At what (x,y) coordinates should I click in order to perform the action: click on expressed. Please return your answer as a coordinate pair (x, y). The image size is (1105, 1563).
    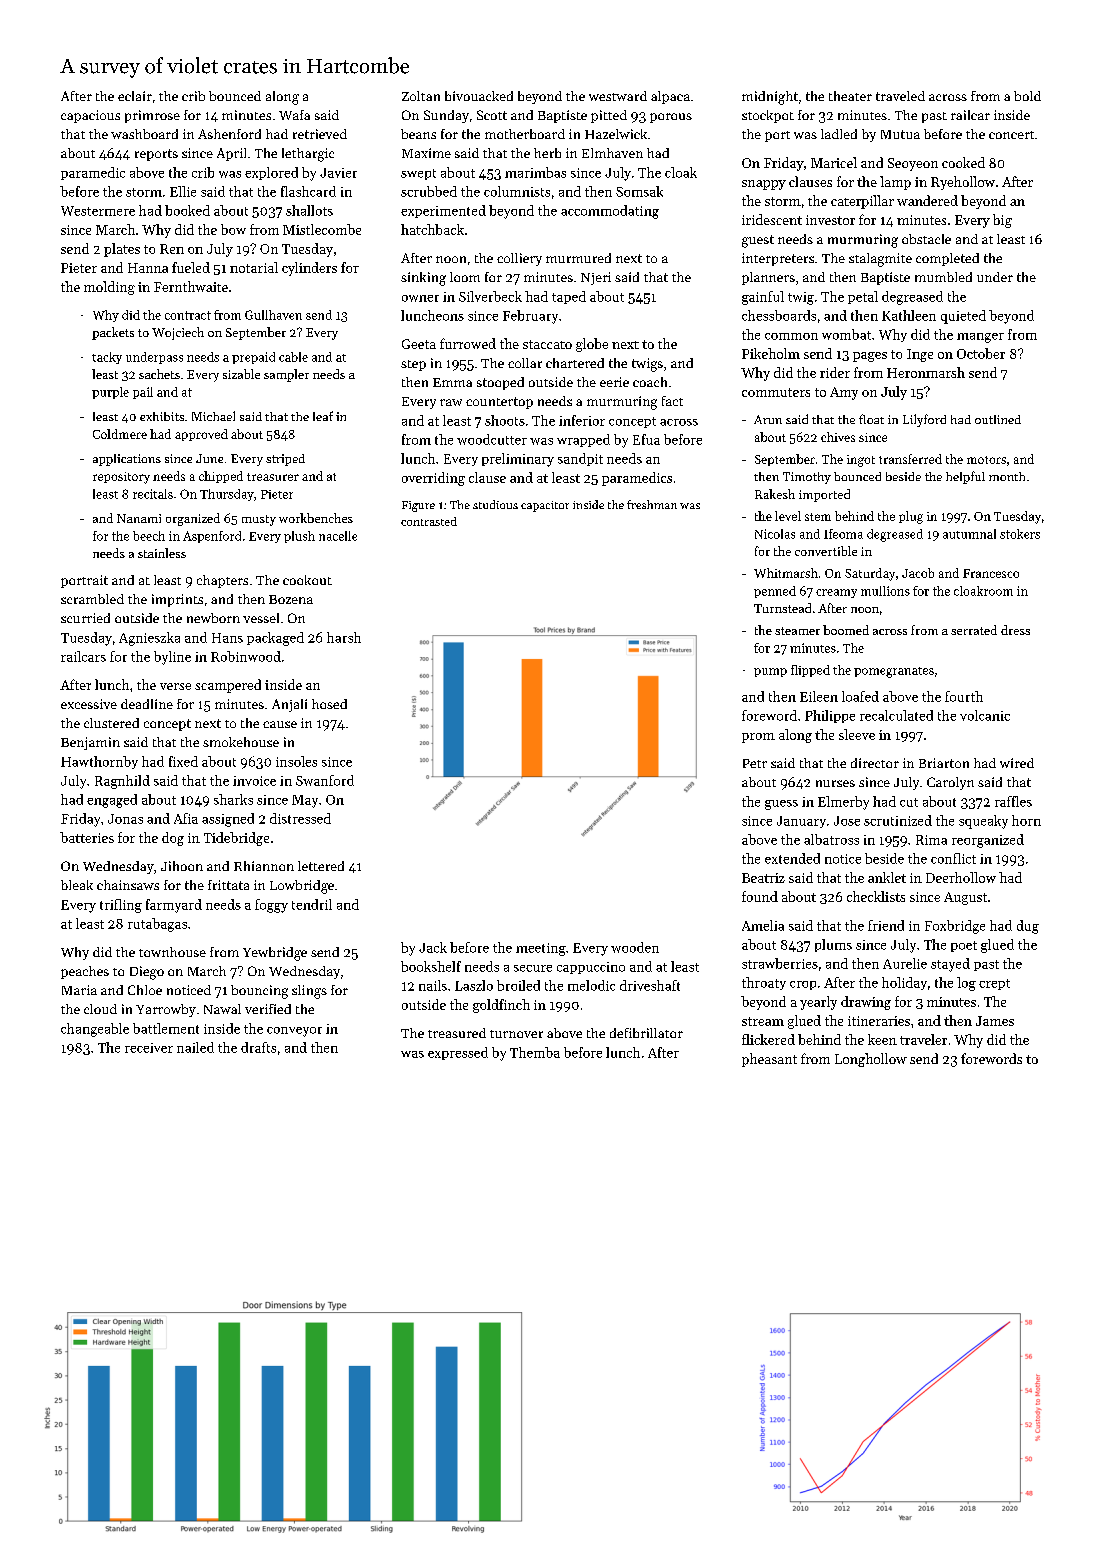
    Looking at the image, I should click on (458, 1053).
